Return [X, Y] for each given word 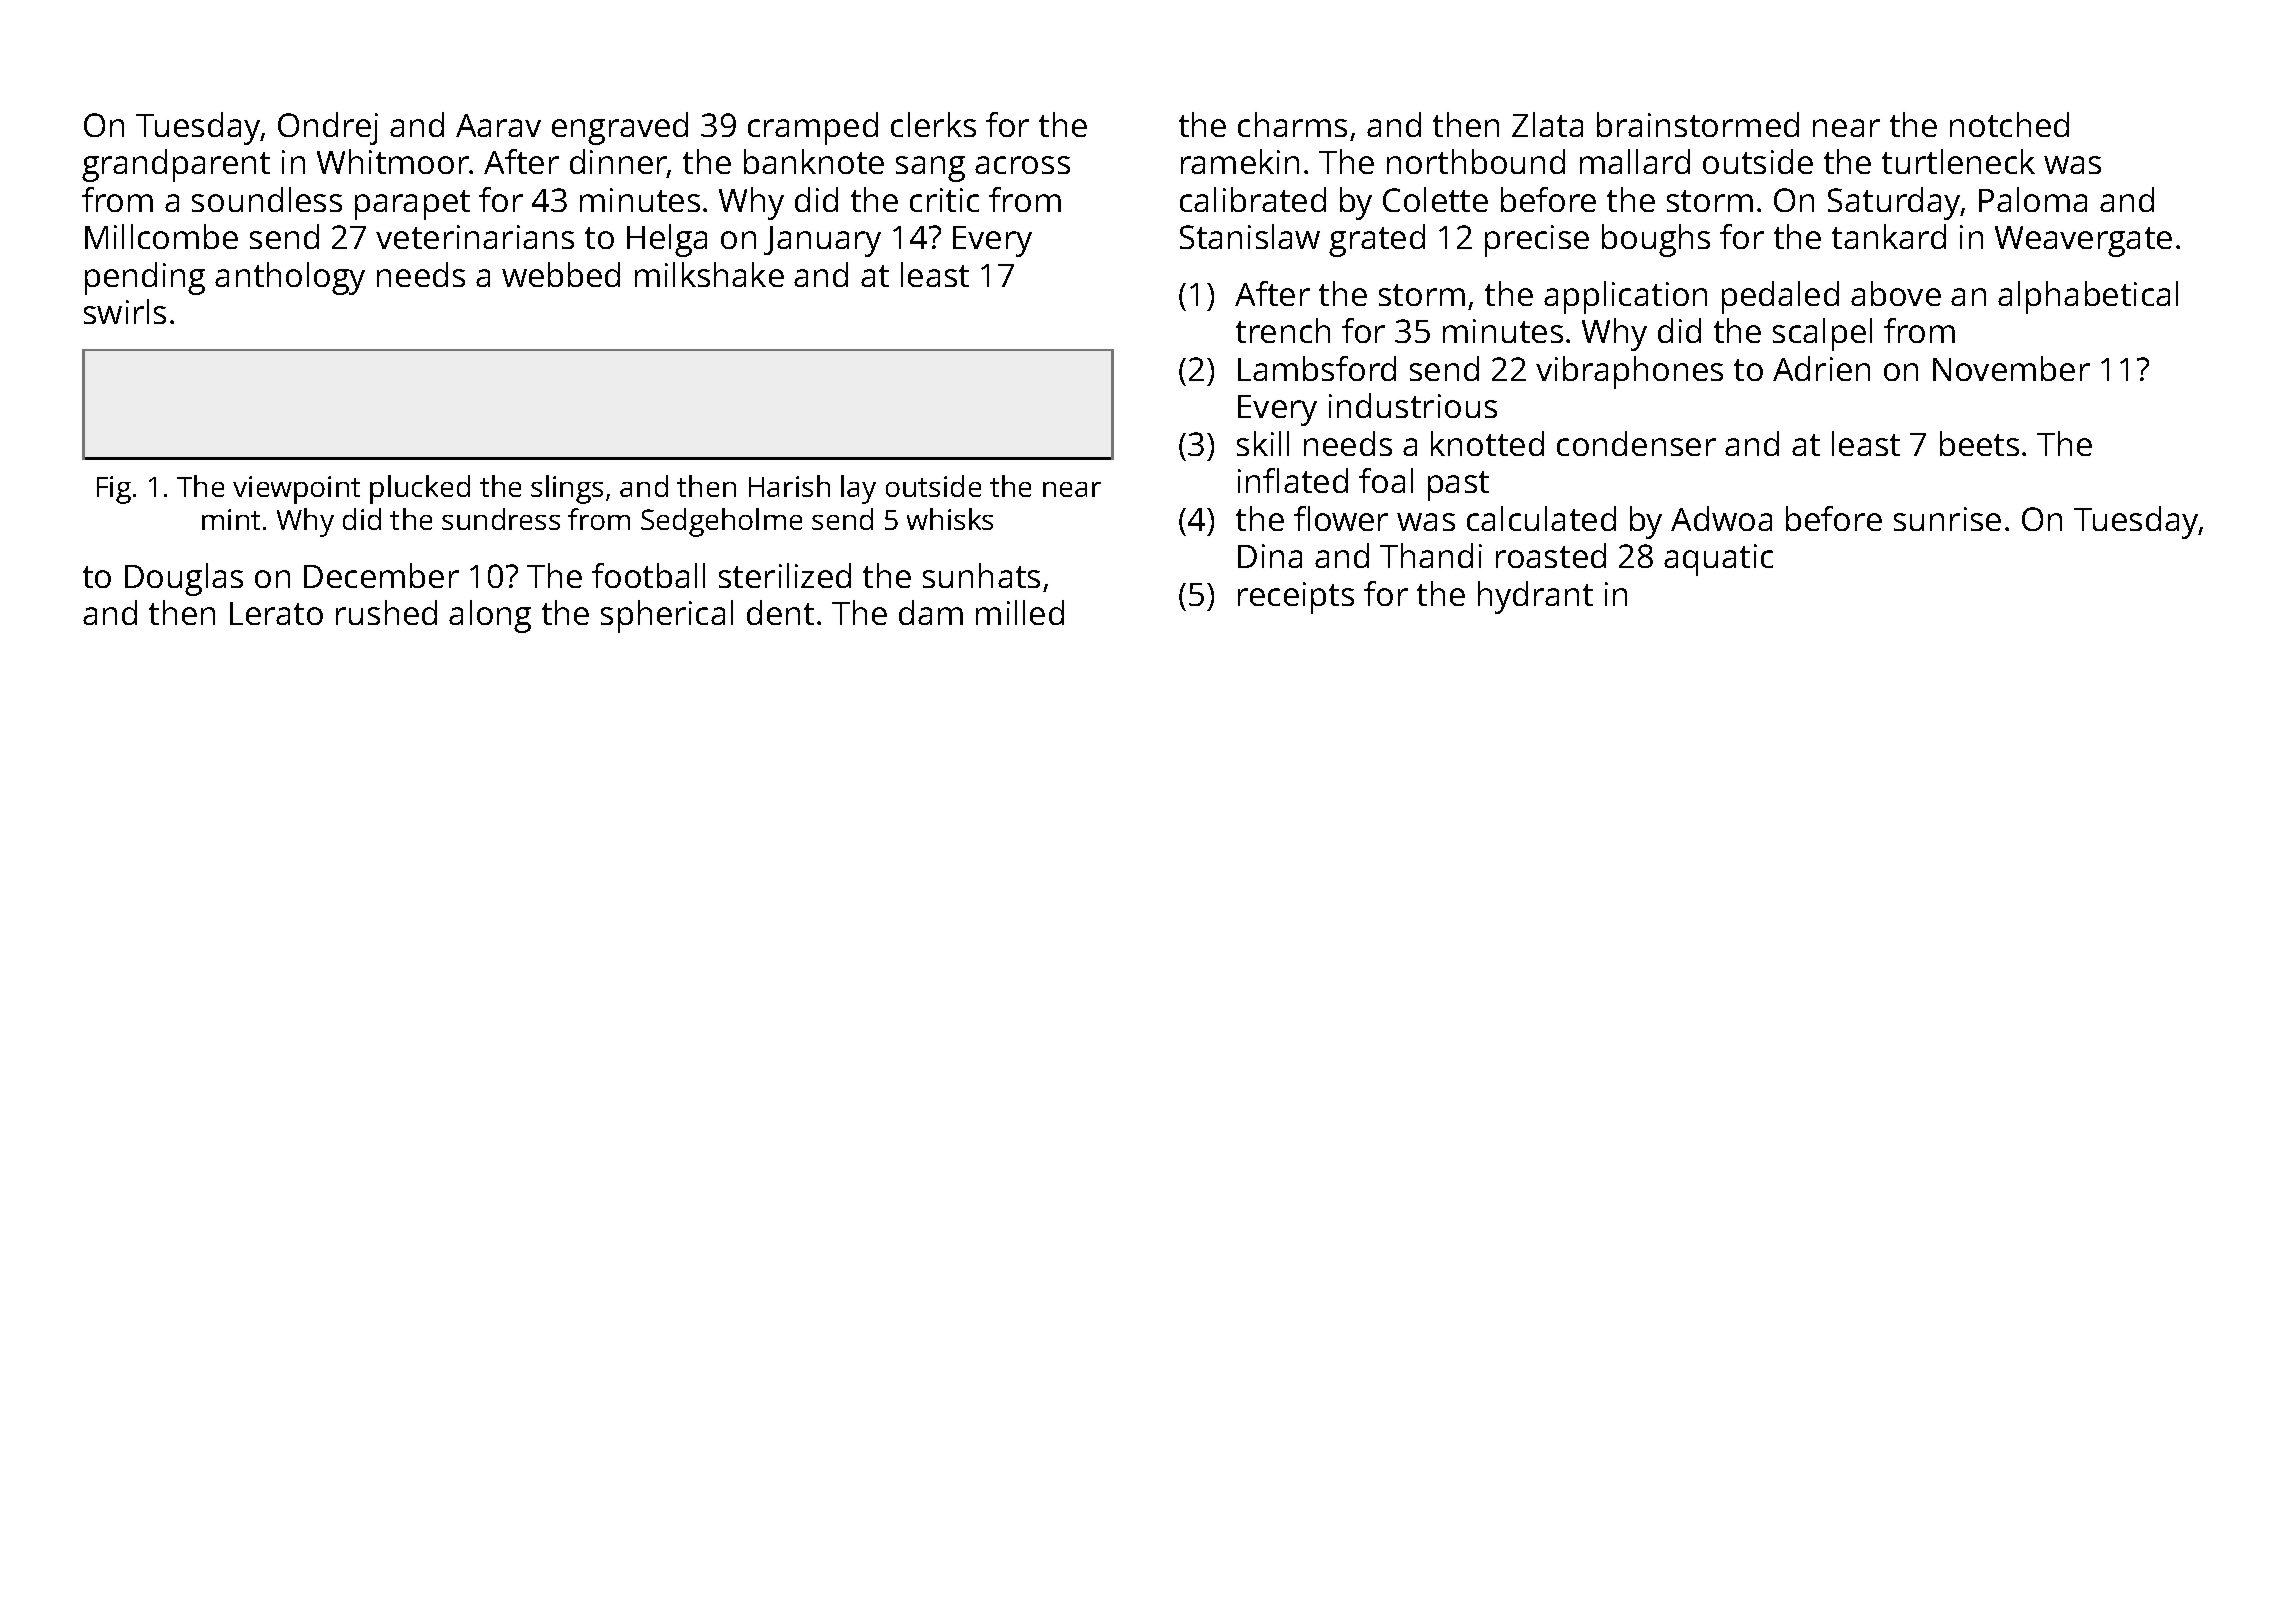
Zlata [1547, 124]
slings [567, 489]
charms [1292, 124]
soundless [267, 199]
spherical [667, 616]
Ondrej [328, 128]
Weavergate [2083, 241]
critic [944, 200]
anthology [290, 278]
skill [1263, 443]
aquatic [1718, 560]
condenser [1636, 443]
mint [231, 519]
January [822, 241]
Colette [1435, 199]
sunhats [981, 575]
